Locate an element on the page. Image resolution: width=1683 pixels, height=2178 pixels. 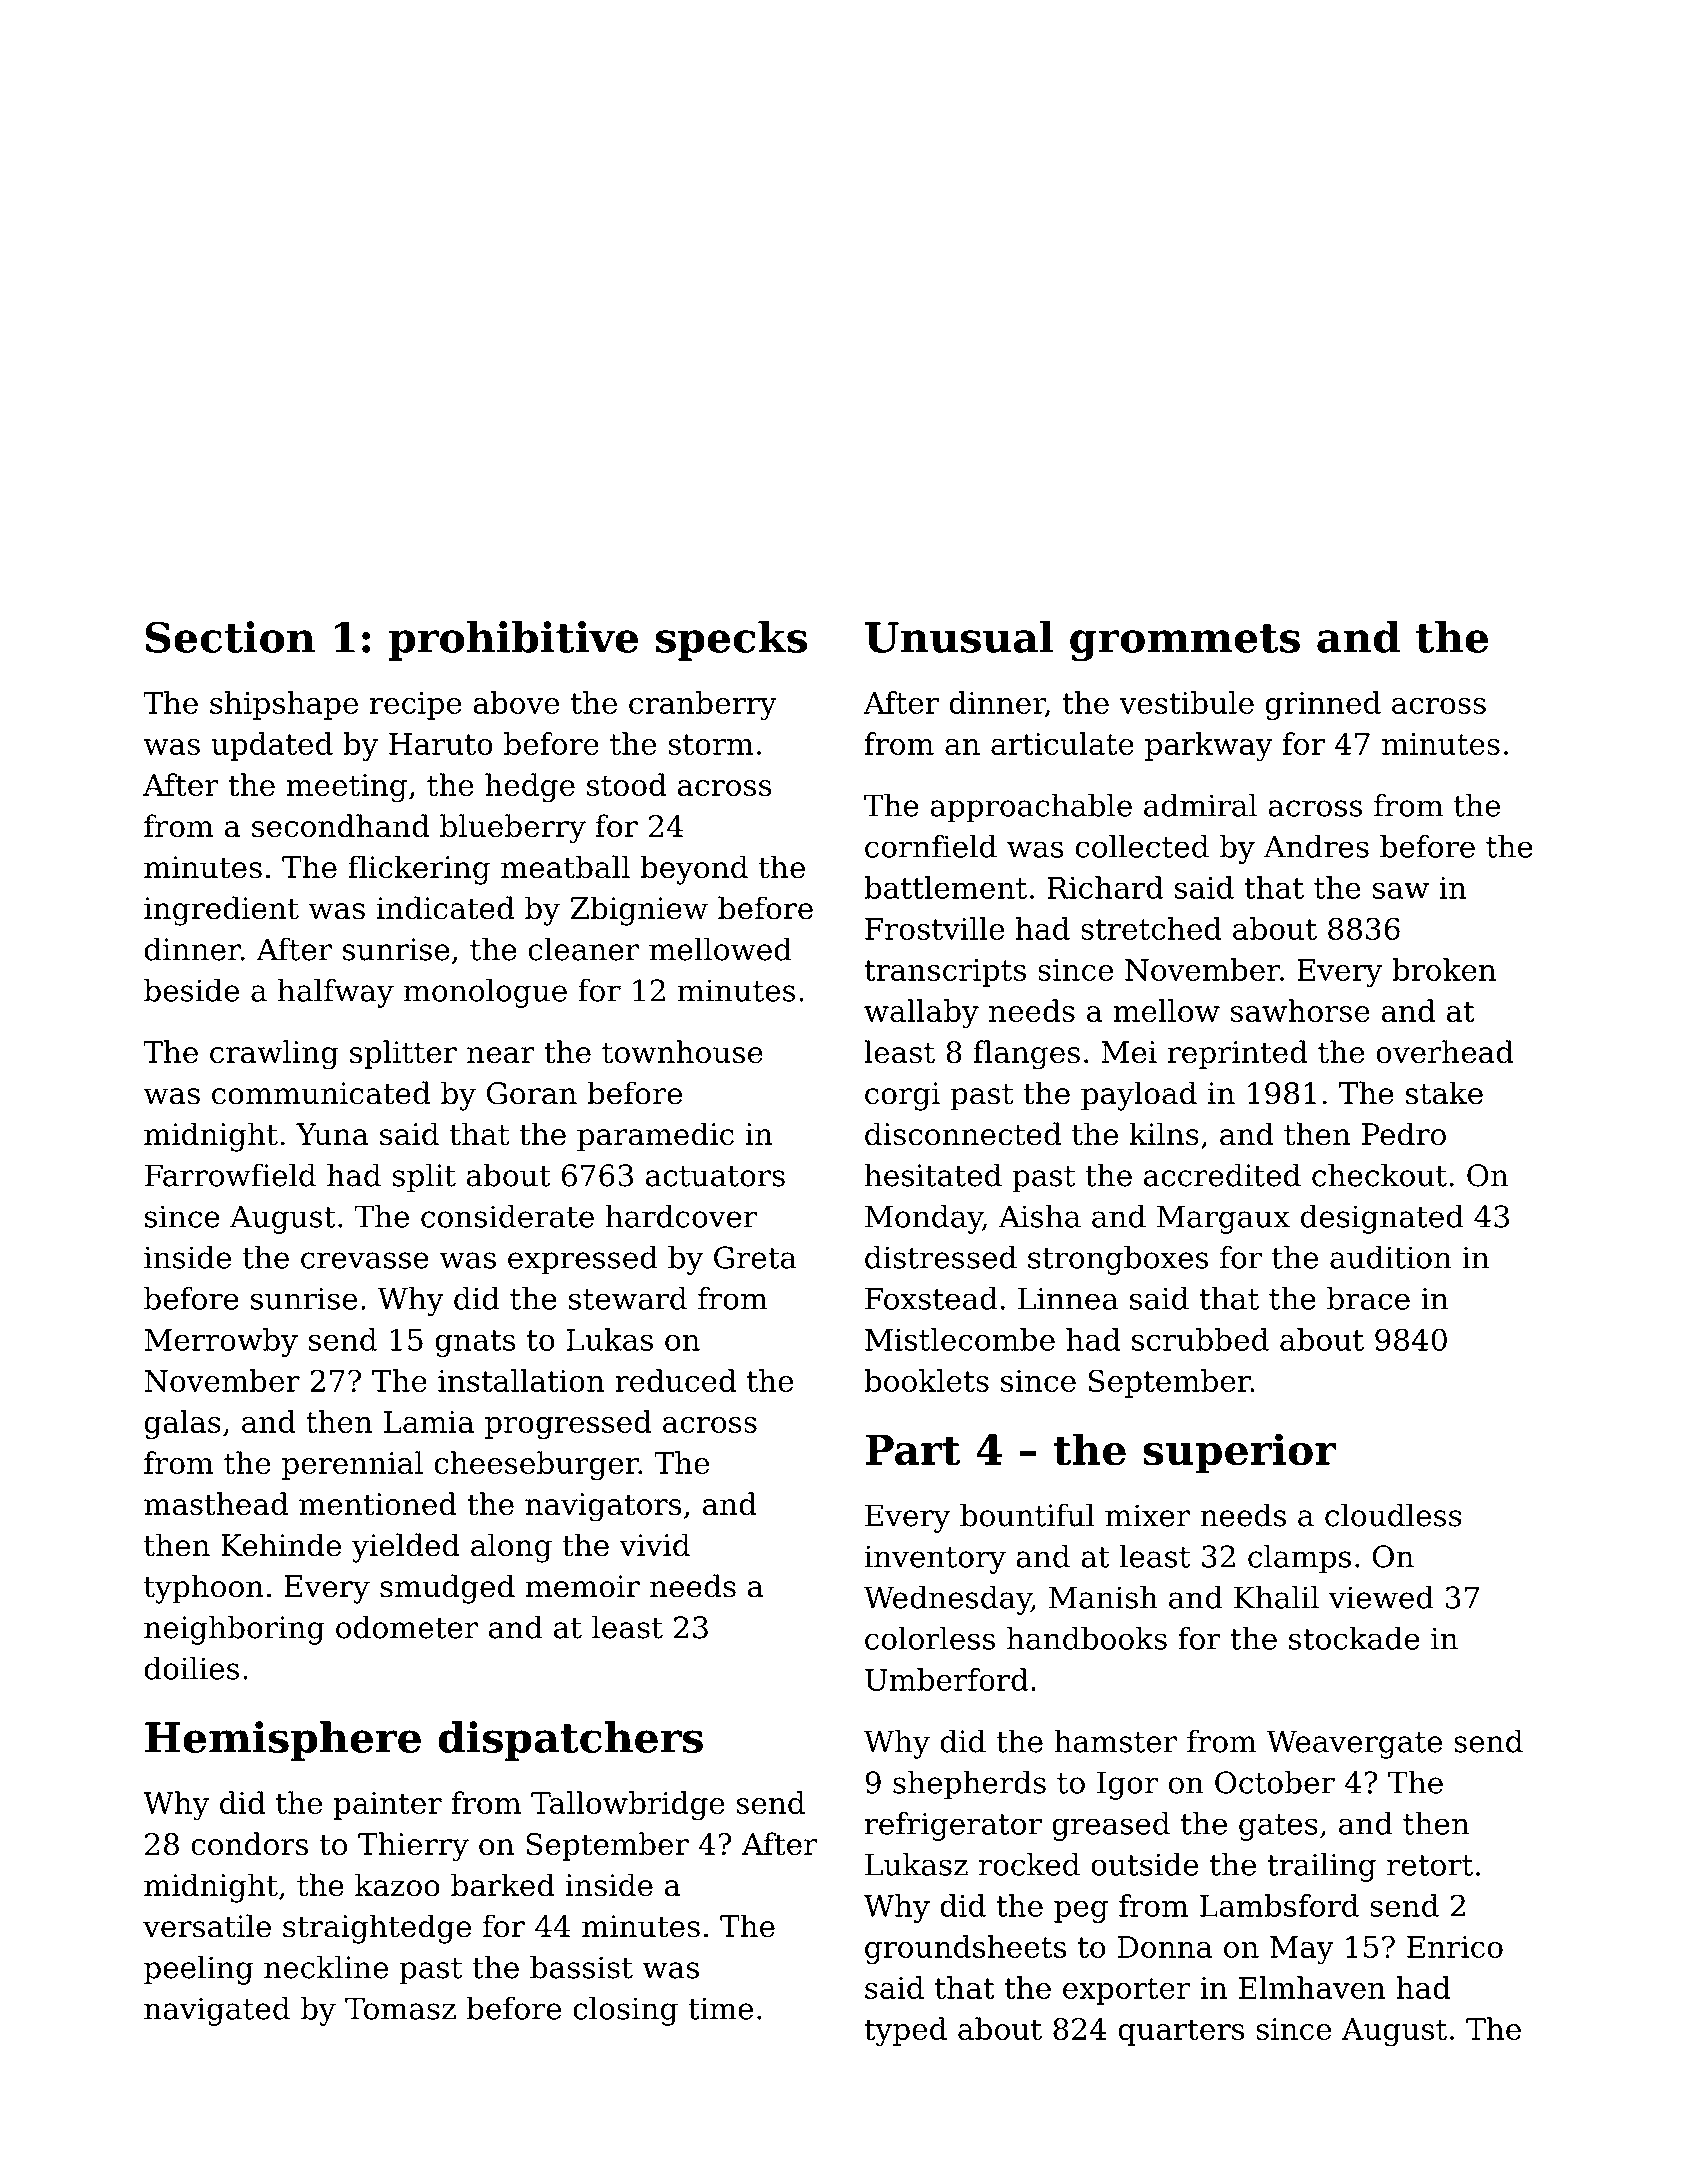
cloudless is located at coordinates (1393, 1515).
